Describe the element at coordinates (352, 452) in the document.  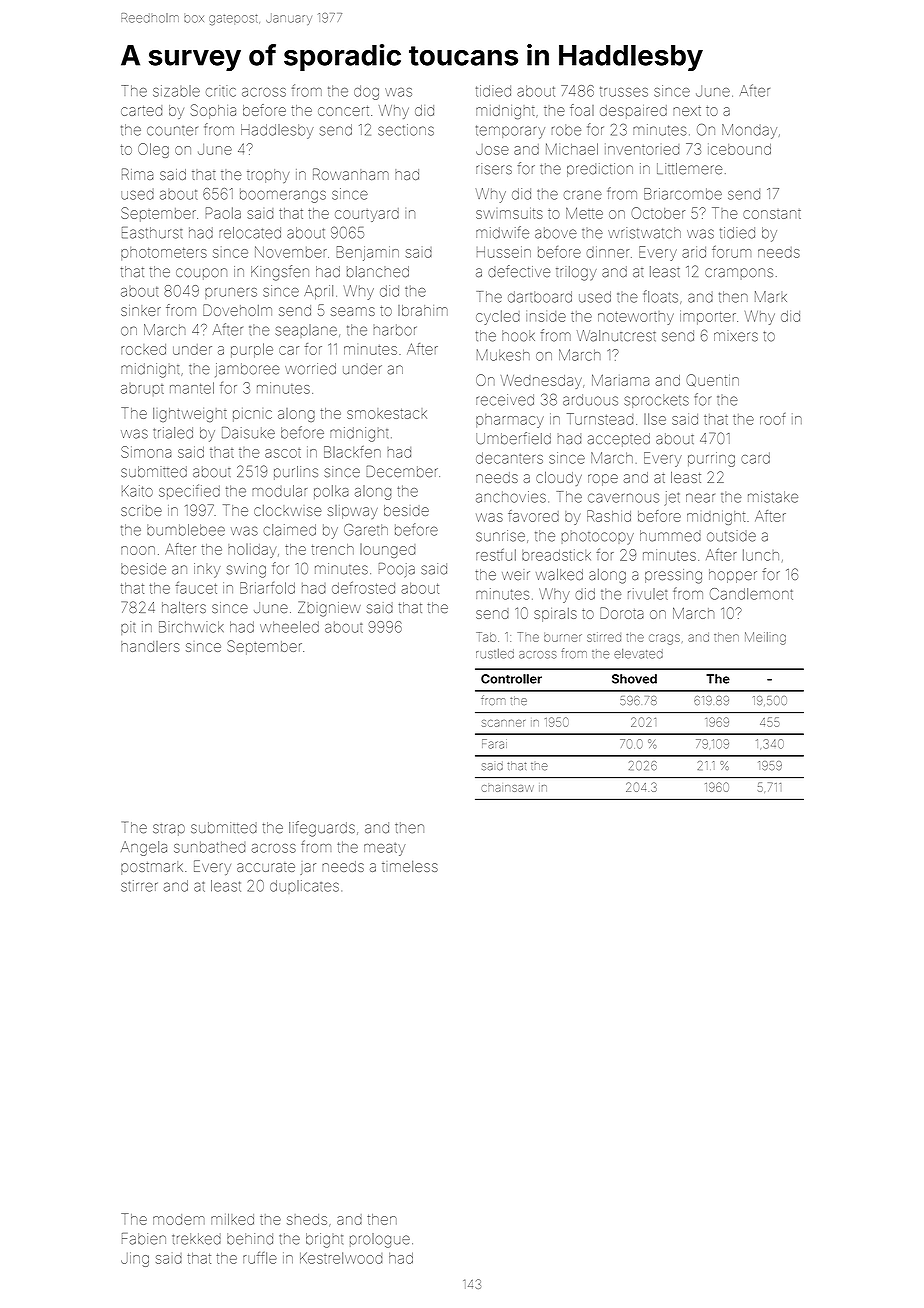
I see `Blackfen` at that location.
